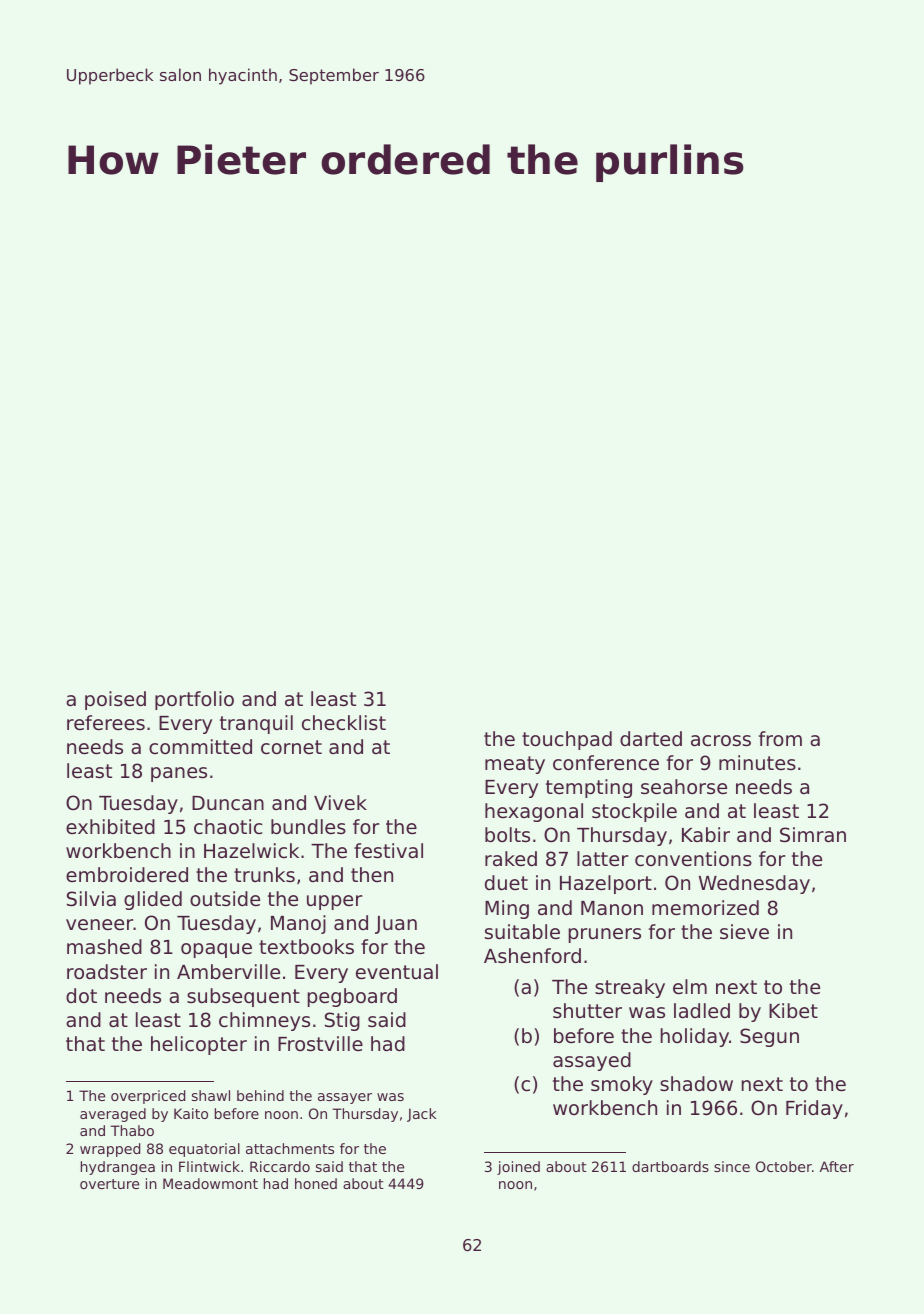 The height and width of the screenshot is (1314, 924). I want to click on from, so click(780, 738).
